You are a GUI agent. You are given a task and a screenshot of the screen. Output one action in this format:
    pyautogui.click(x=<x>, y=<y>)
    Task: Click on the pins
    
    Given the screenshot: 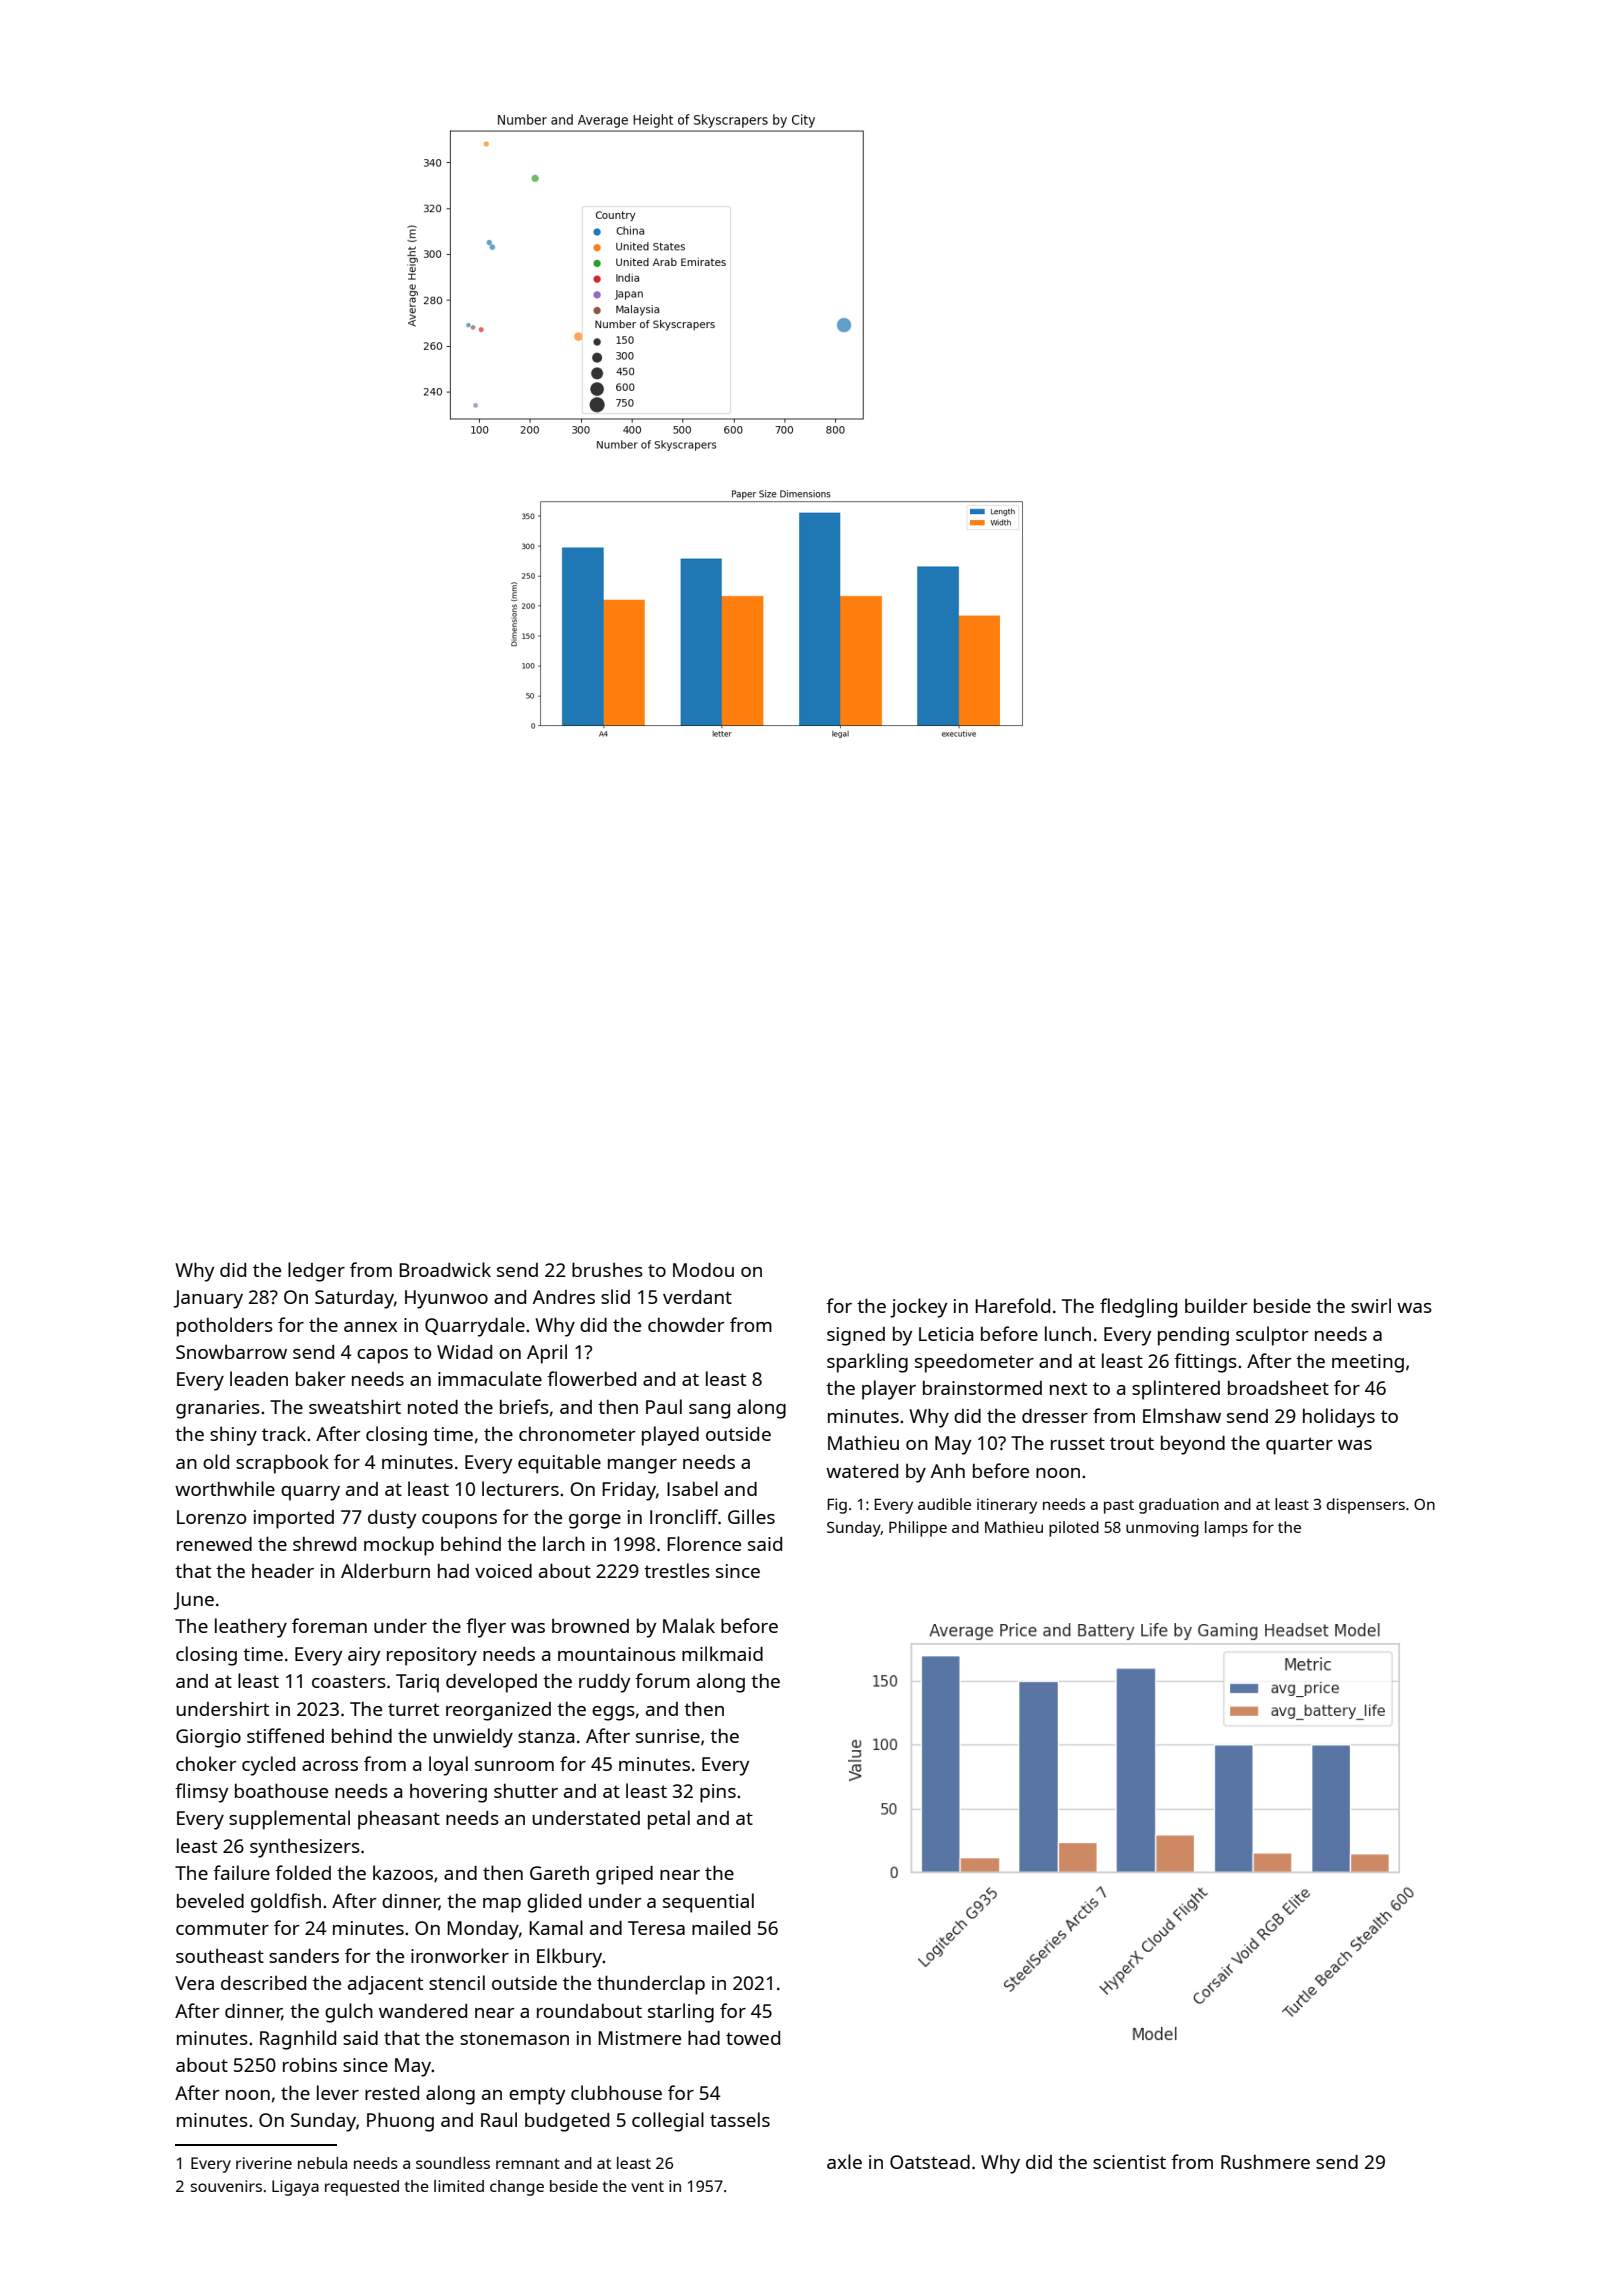 What is the action you would take?
    pyautogui.click(x=718, y=1793)
